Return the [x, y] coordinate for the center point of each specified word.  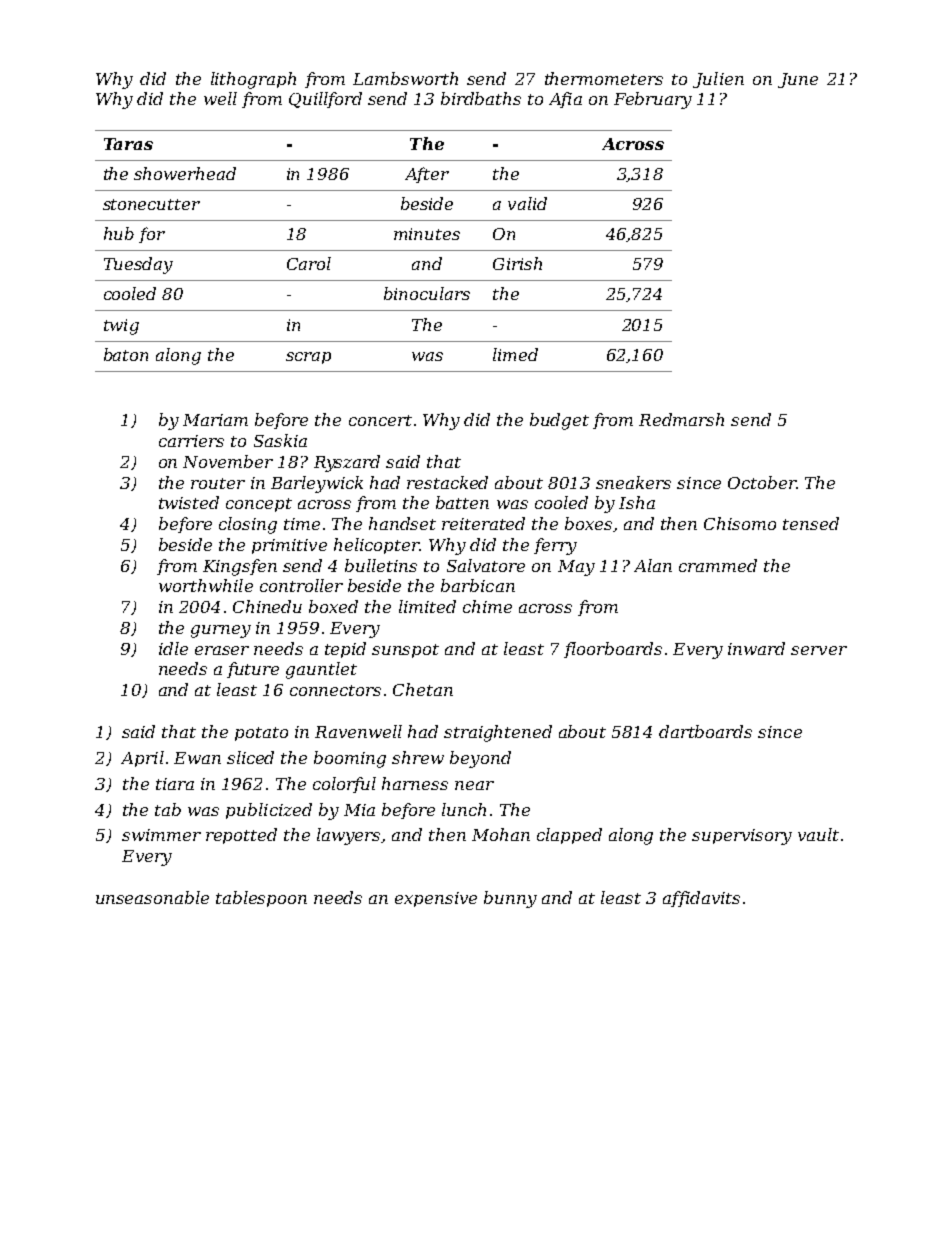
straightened [498, 733]
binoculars [427, 293]
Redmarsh [681, 419]
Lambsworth [405, 78]
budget [559, 421]
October [762, 482]
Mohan [501, 834]
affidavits [701, 899]
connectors [335, 690]
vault [818, 834]
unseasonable [152, 897]
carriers [191, 441]
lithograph [253, 80]
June [798, 80]
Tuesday [138, 265]
